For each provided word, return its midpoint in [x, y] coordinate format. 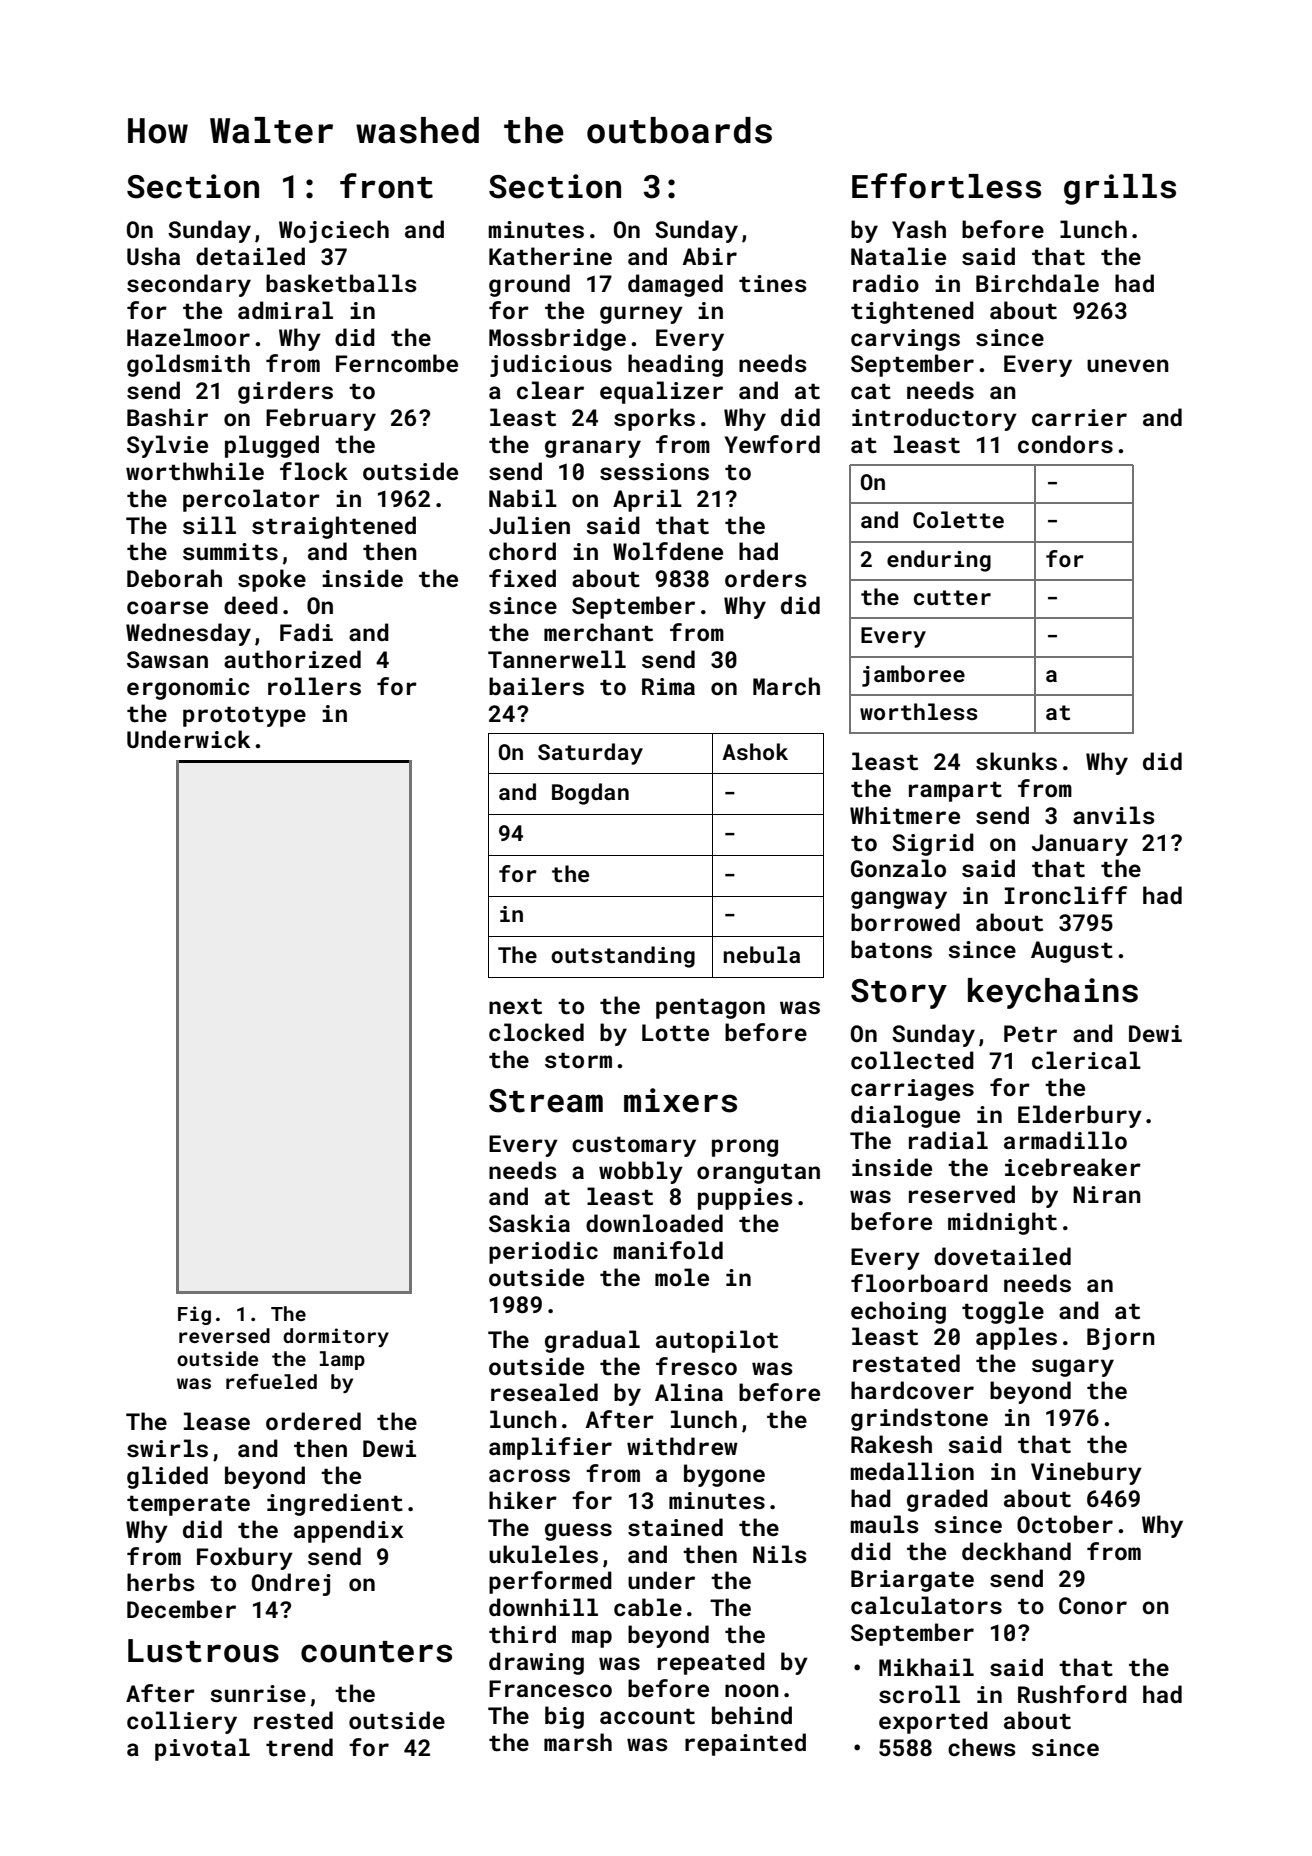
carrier [1079, 417]
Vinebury [1086, 1473]
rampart [955, 792]
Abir [709, 256]
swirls [167, 1448]
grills [1120, 189]
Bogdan [590, 794]
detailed [250, 256]
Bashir [167, 417]
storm [578, 1060]
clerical [1086, 1060]
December [181, 1609]
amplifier [550, 1448]
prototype [244, 717]
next [515, 1006]
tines [773, 283]
